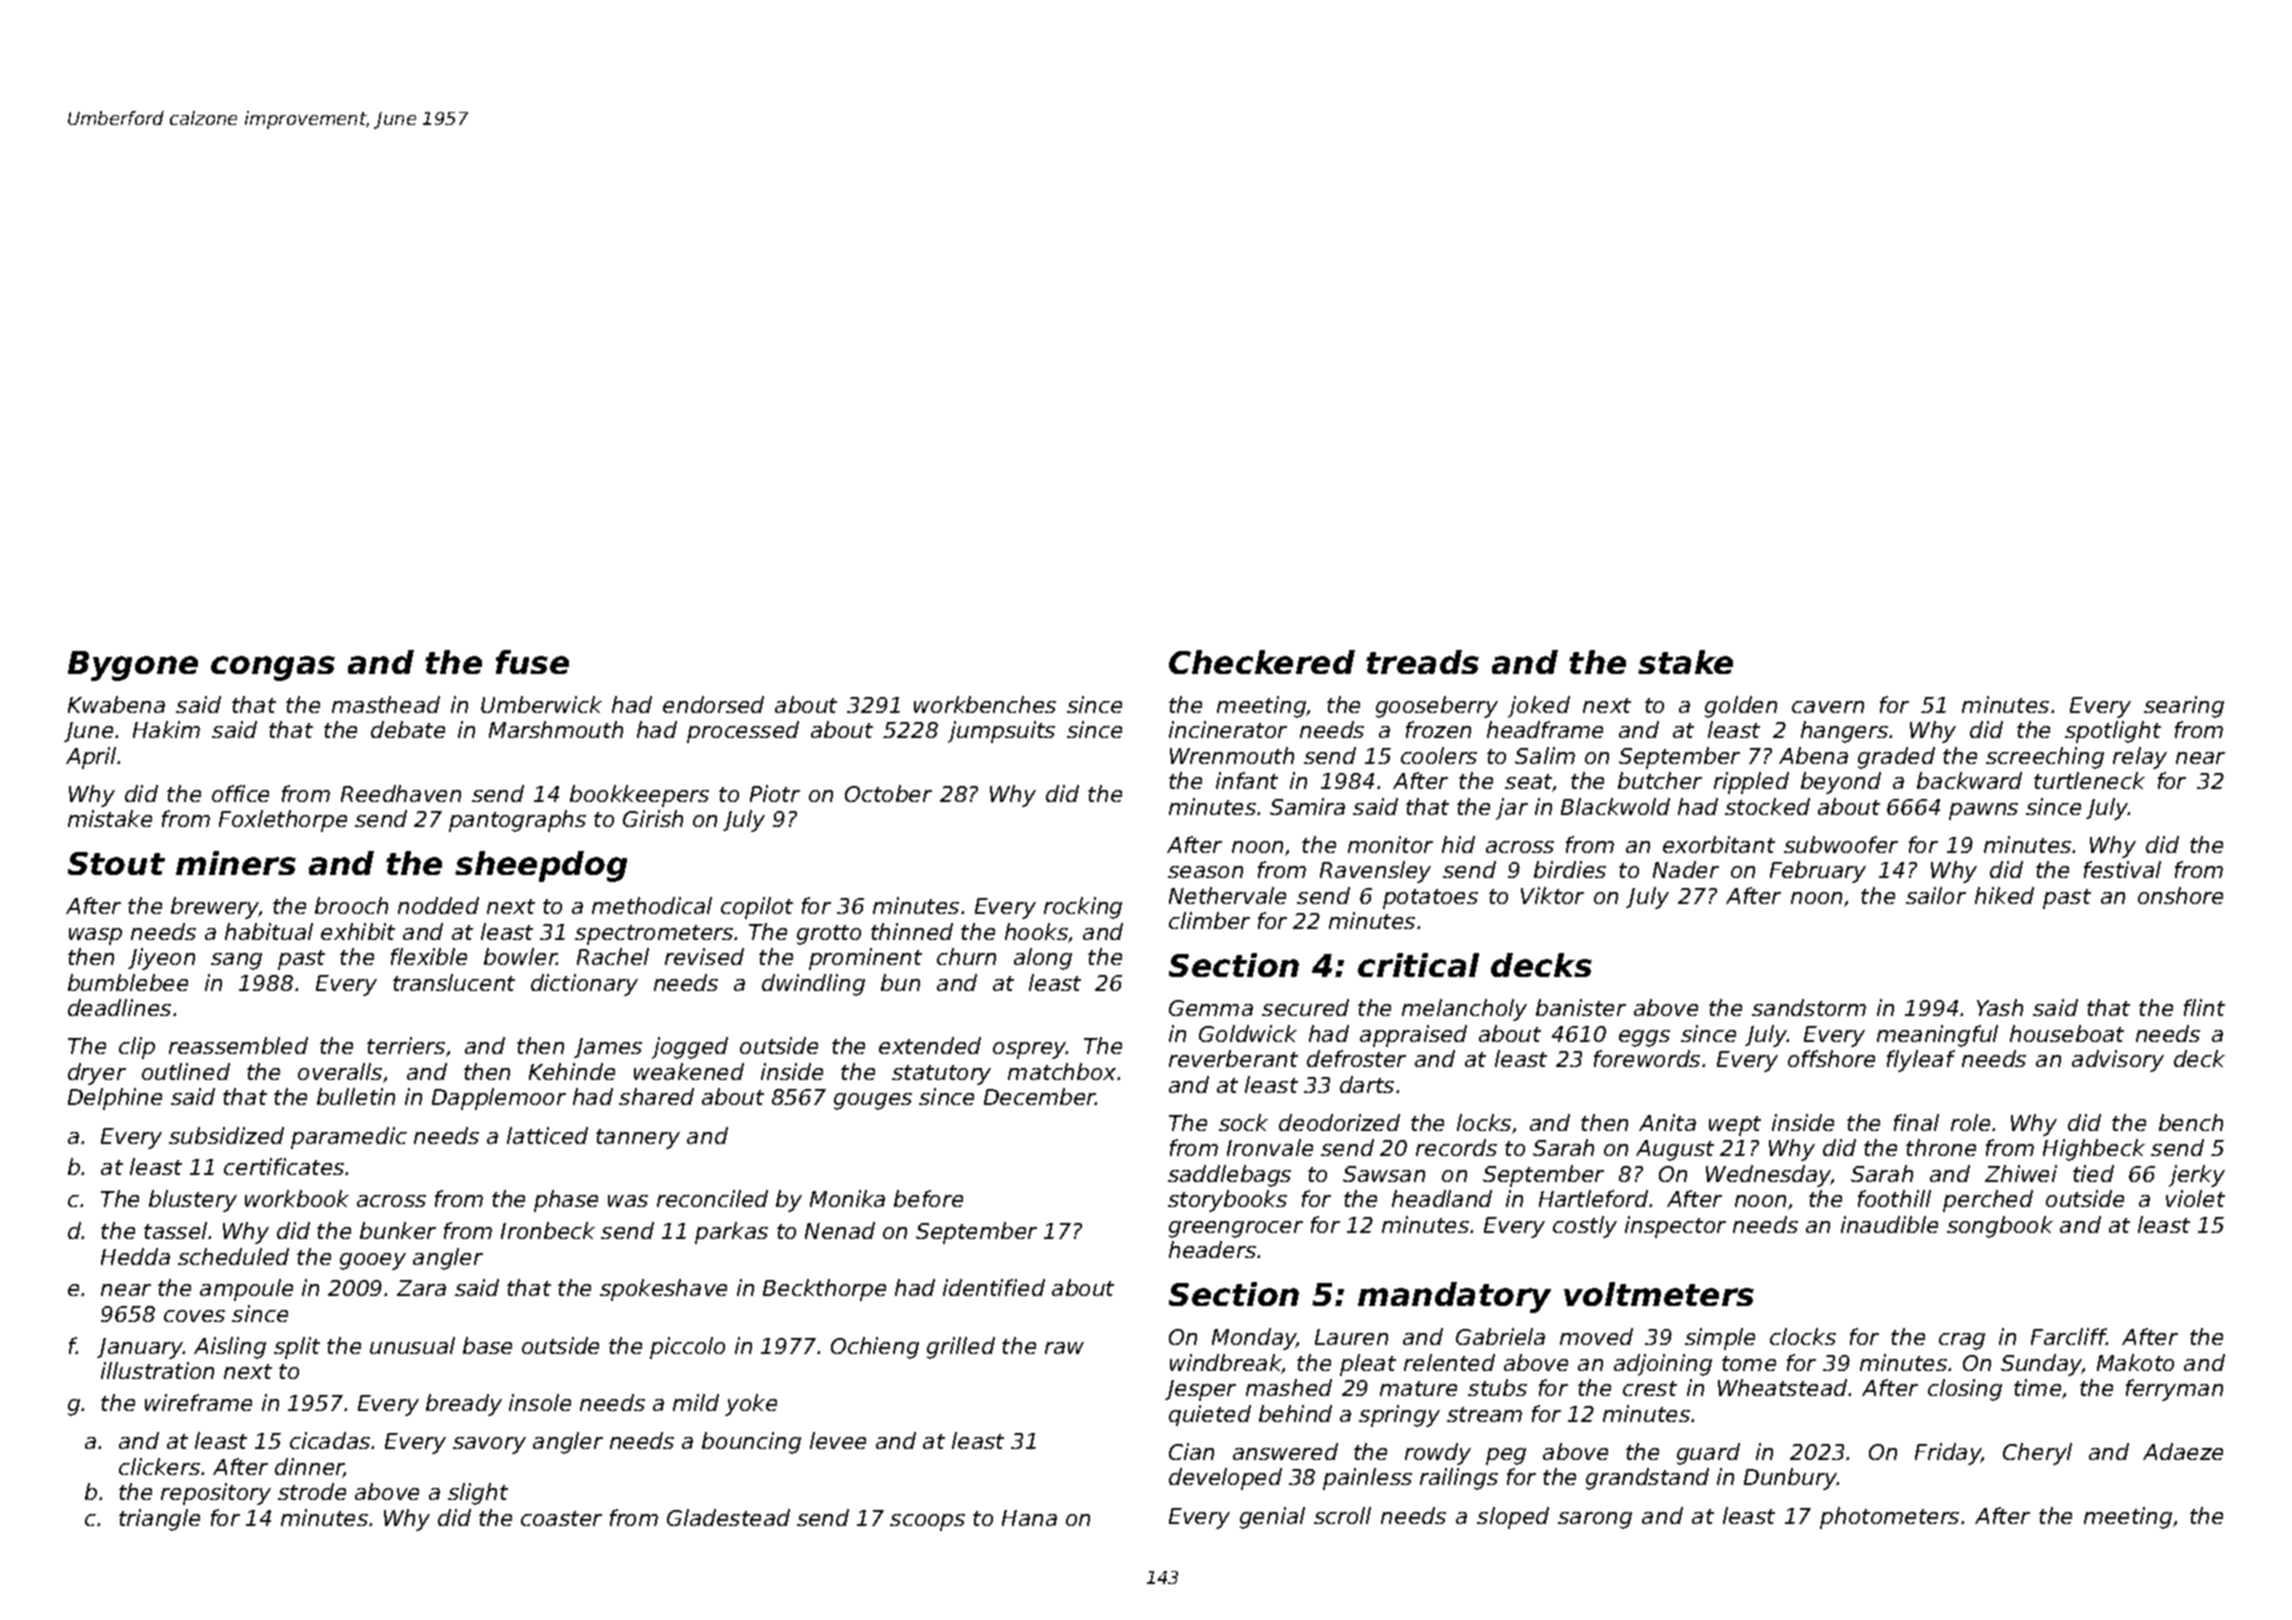 The width and height of the image is (2292, 1620). What do you see at coordinates (1529, 783) in the image?
I see `seat` at bounding box center [1529, 783].
